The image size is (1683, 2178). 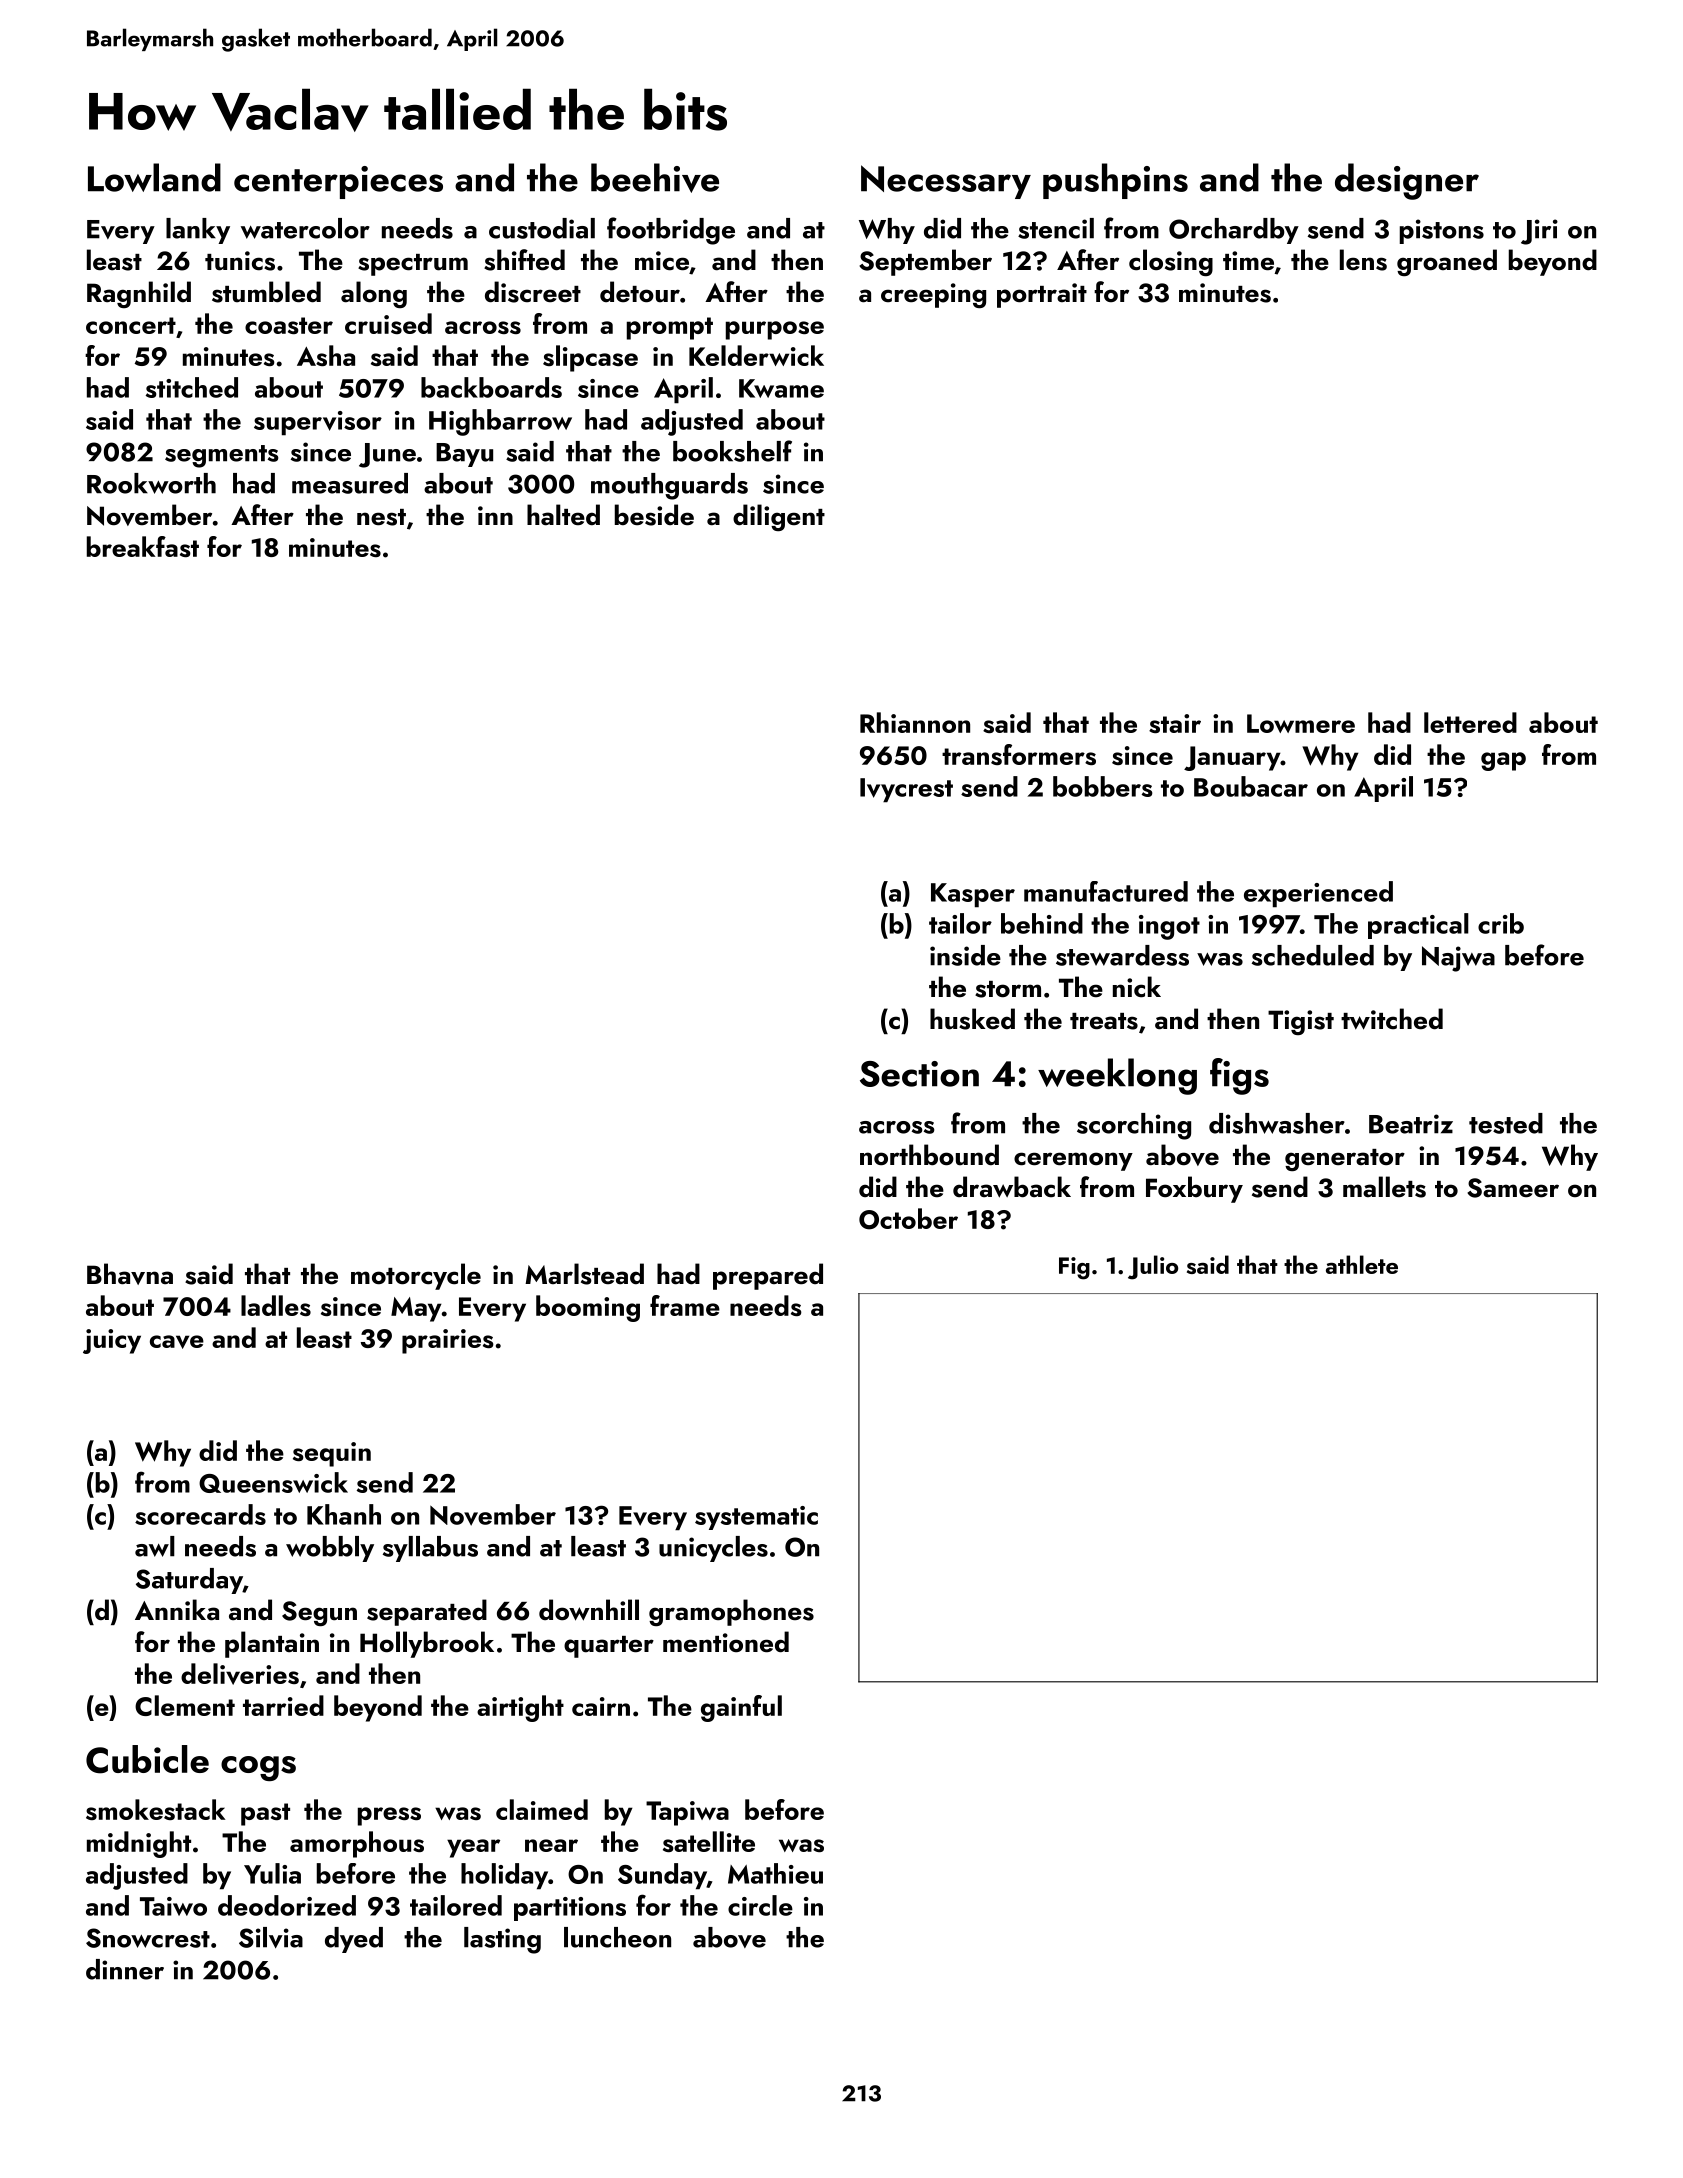 What do you see at coordinates (130, 1274) in the screenshot?
I see `Bhavna` at bounding box center [130, 1274].
